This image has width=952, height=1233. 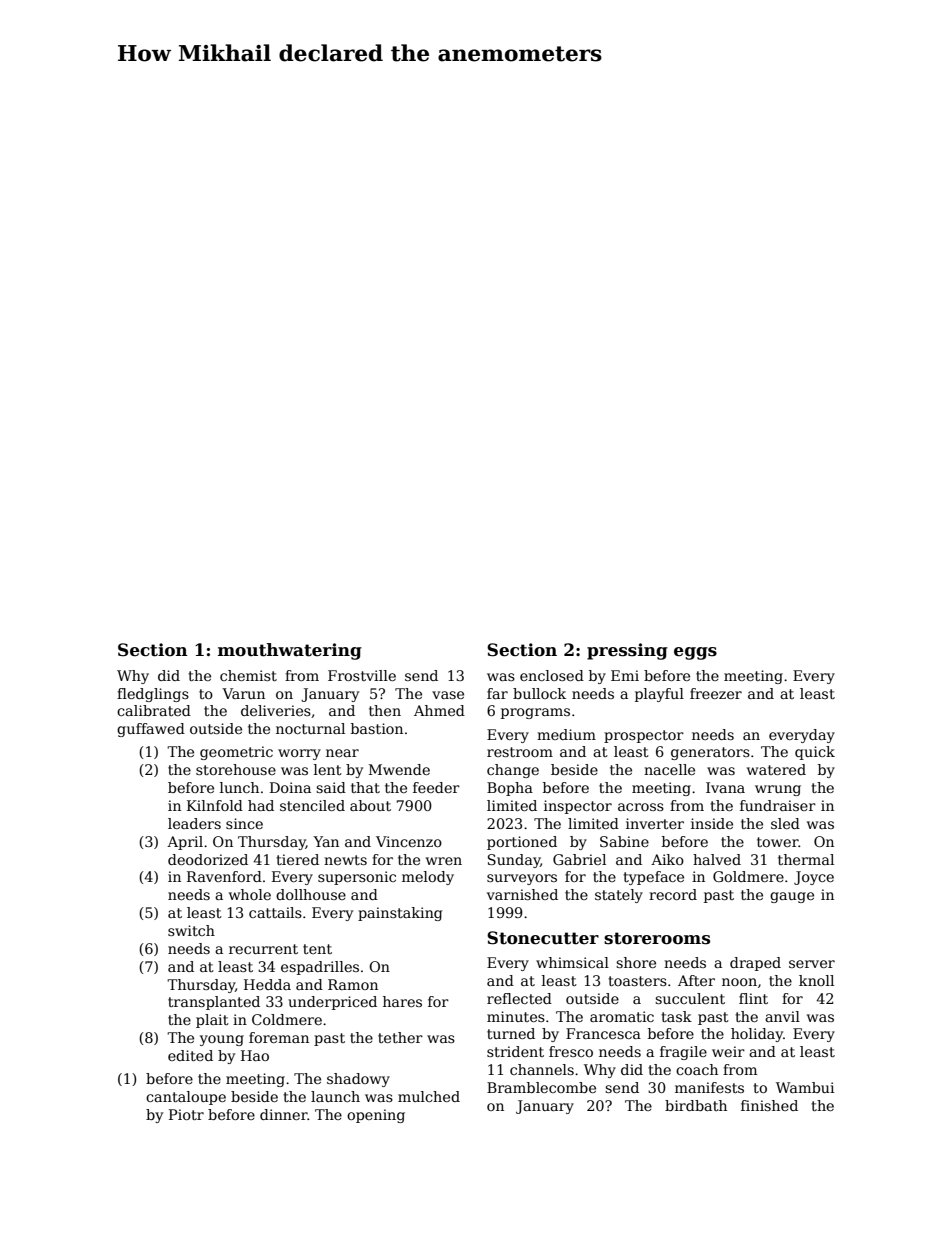 What do you see at coordinates (552, 675) in the image?
I see `enclosed` at bounding box center [552, 675].
